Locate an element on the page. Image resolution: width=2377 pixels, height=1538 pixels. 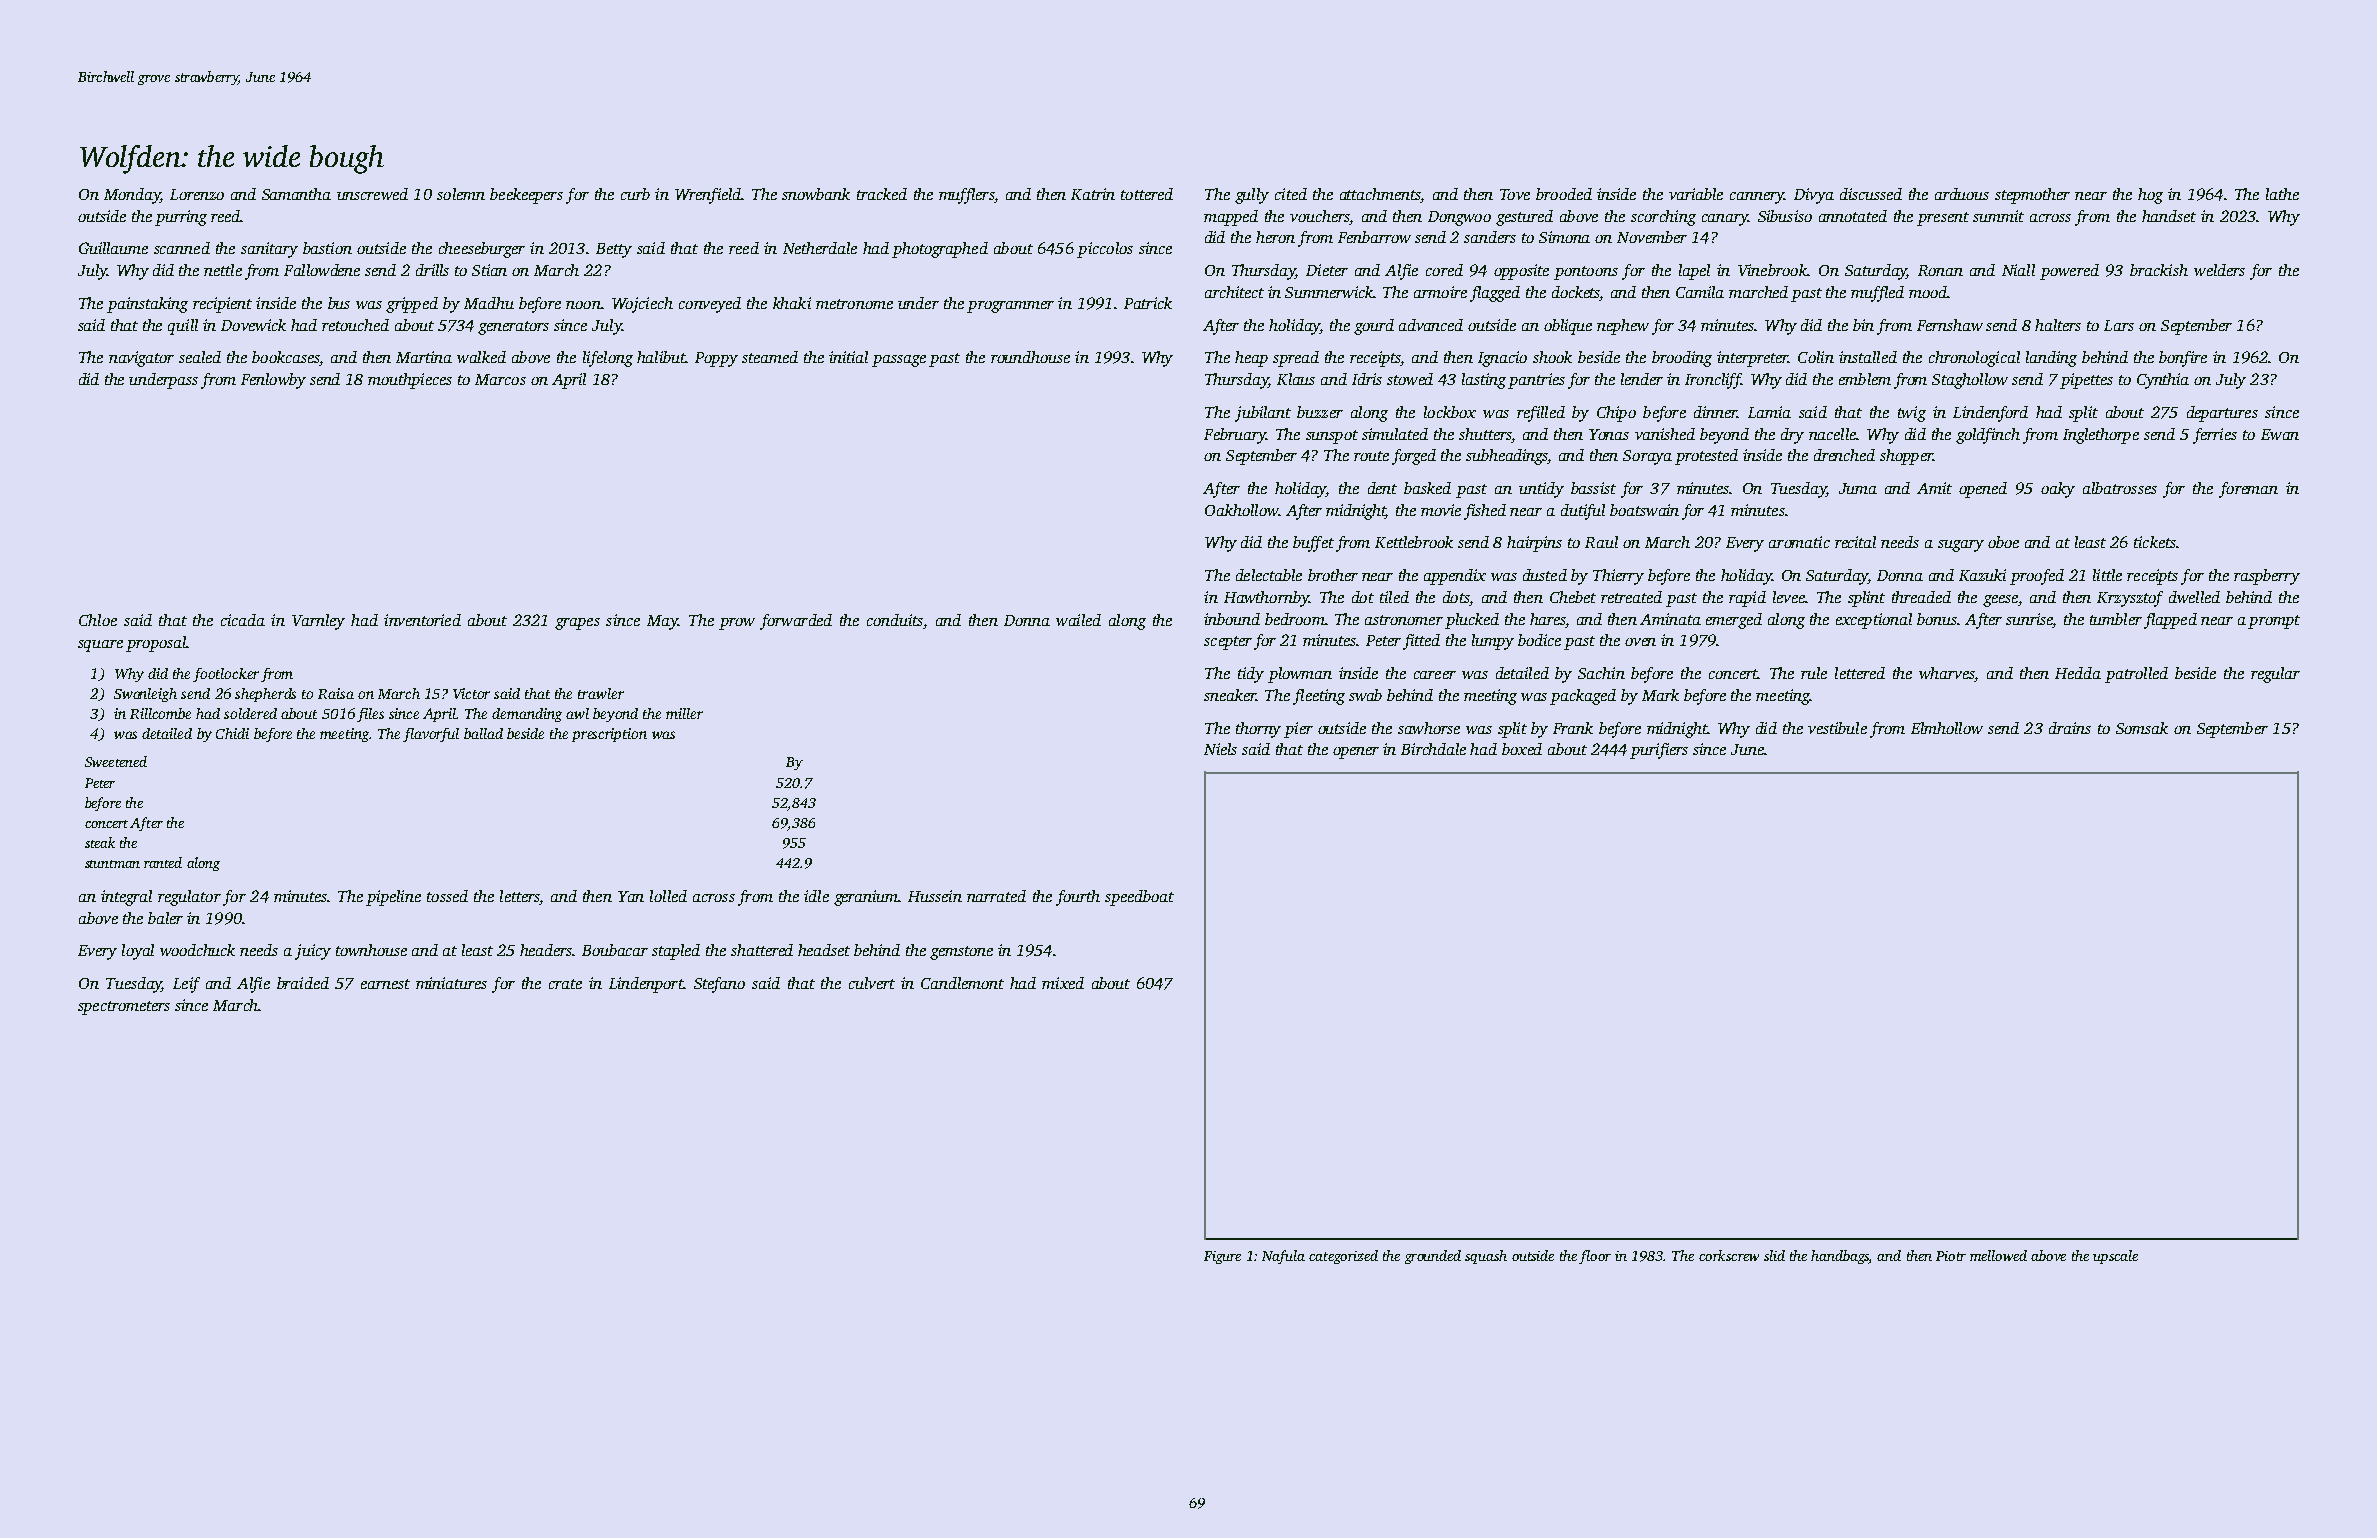
prescription is located at coordinates (609, 735).
